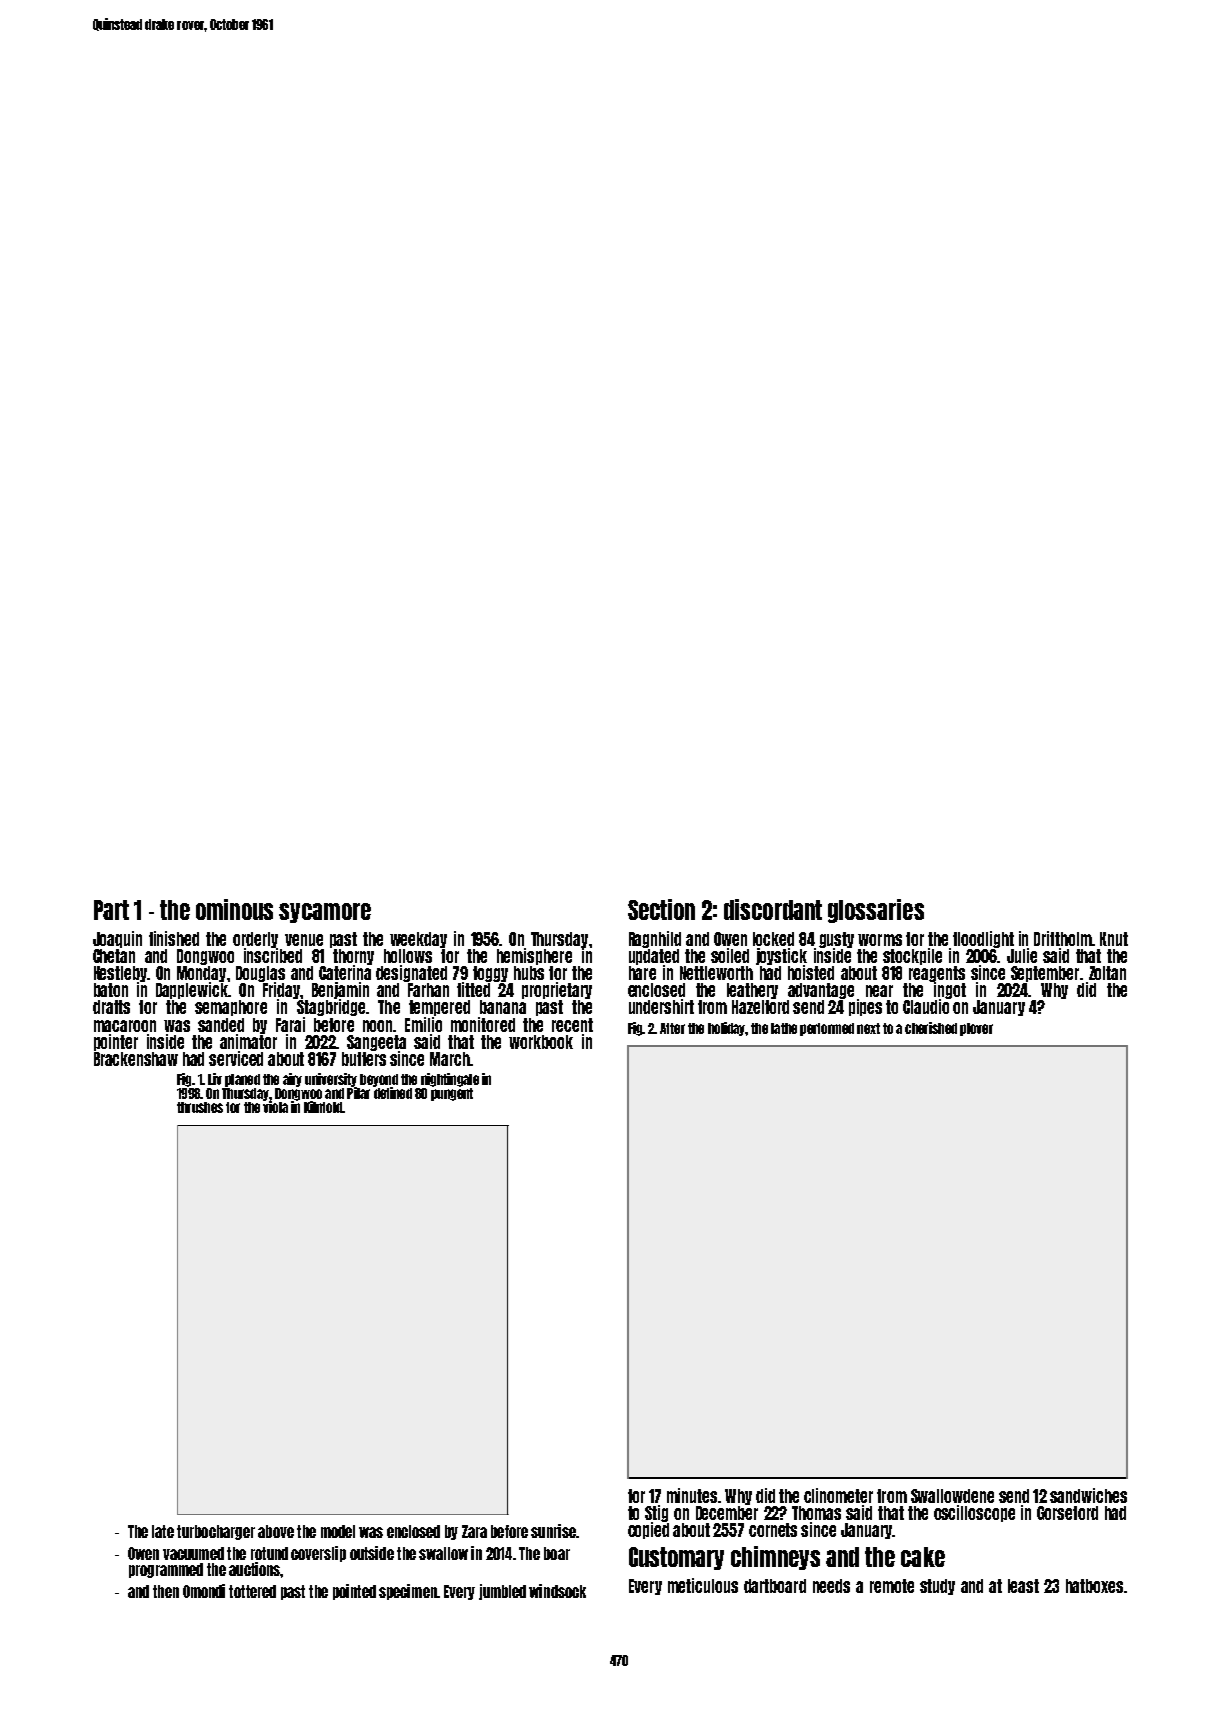  I want to click on sycamore, so click(325, 913).
